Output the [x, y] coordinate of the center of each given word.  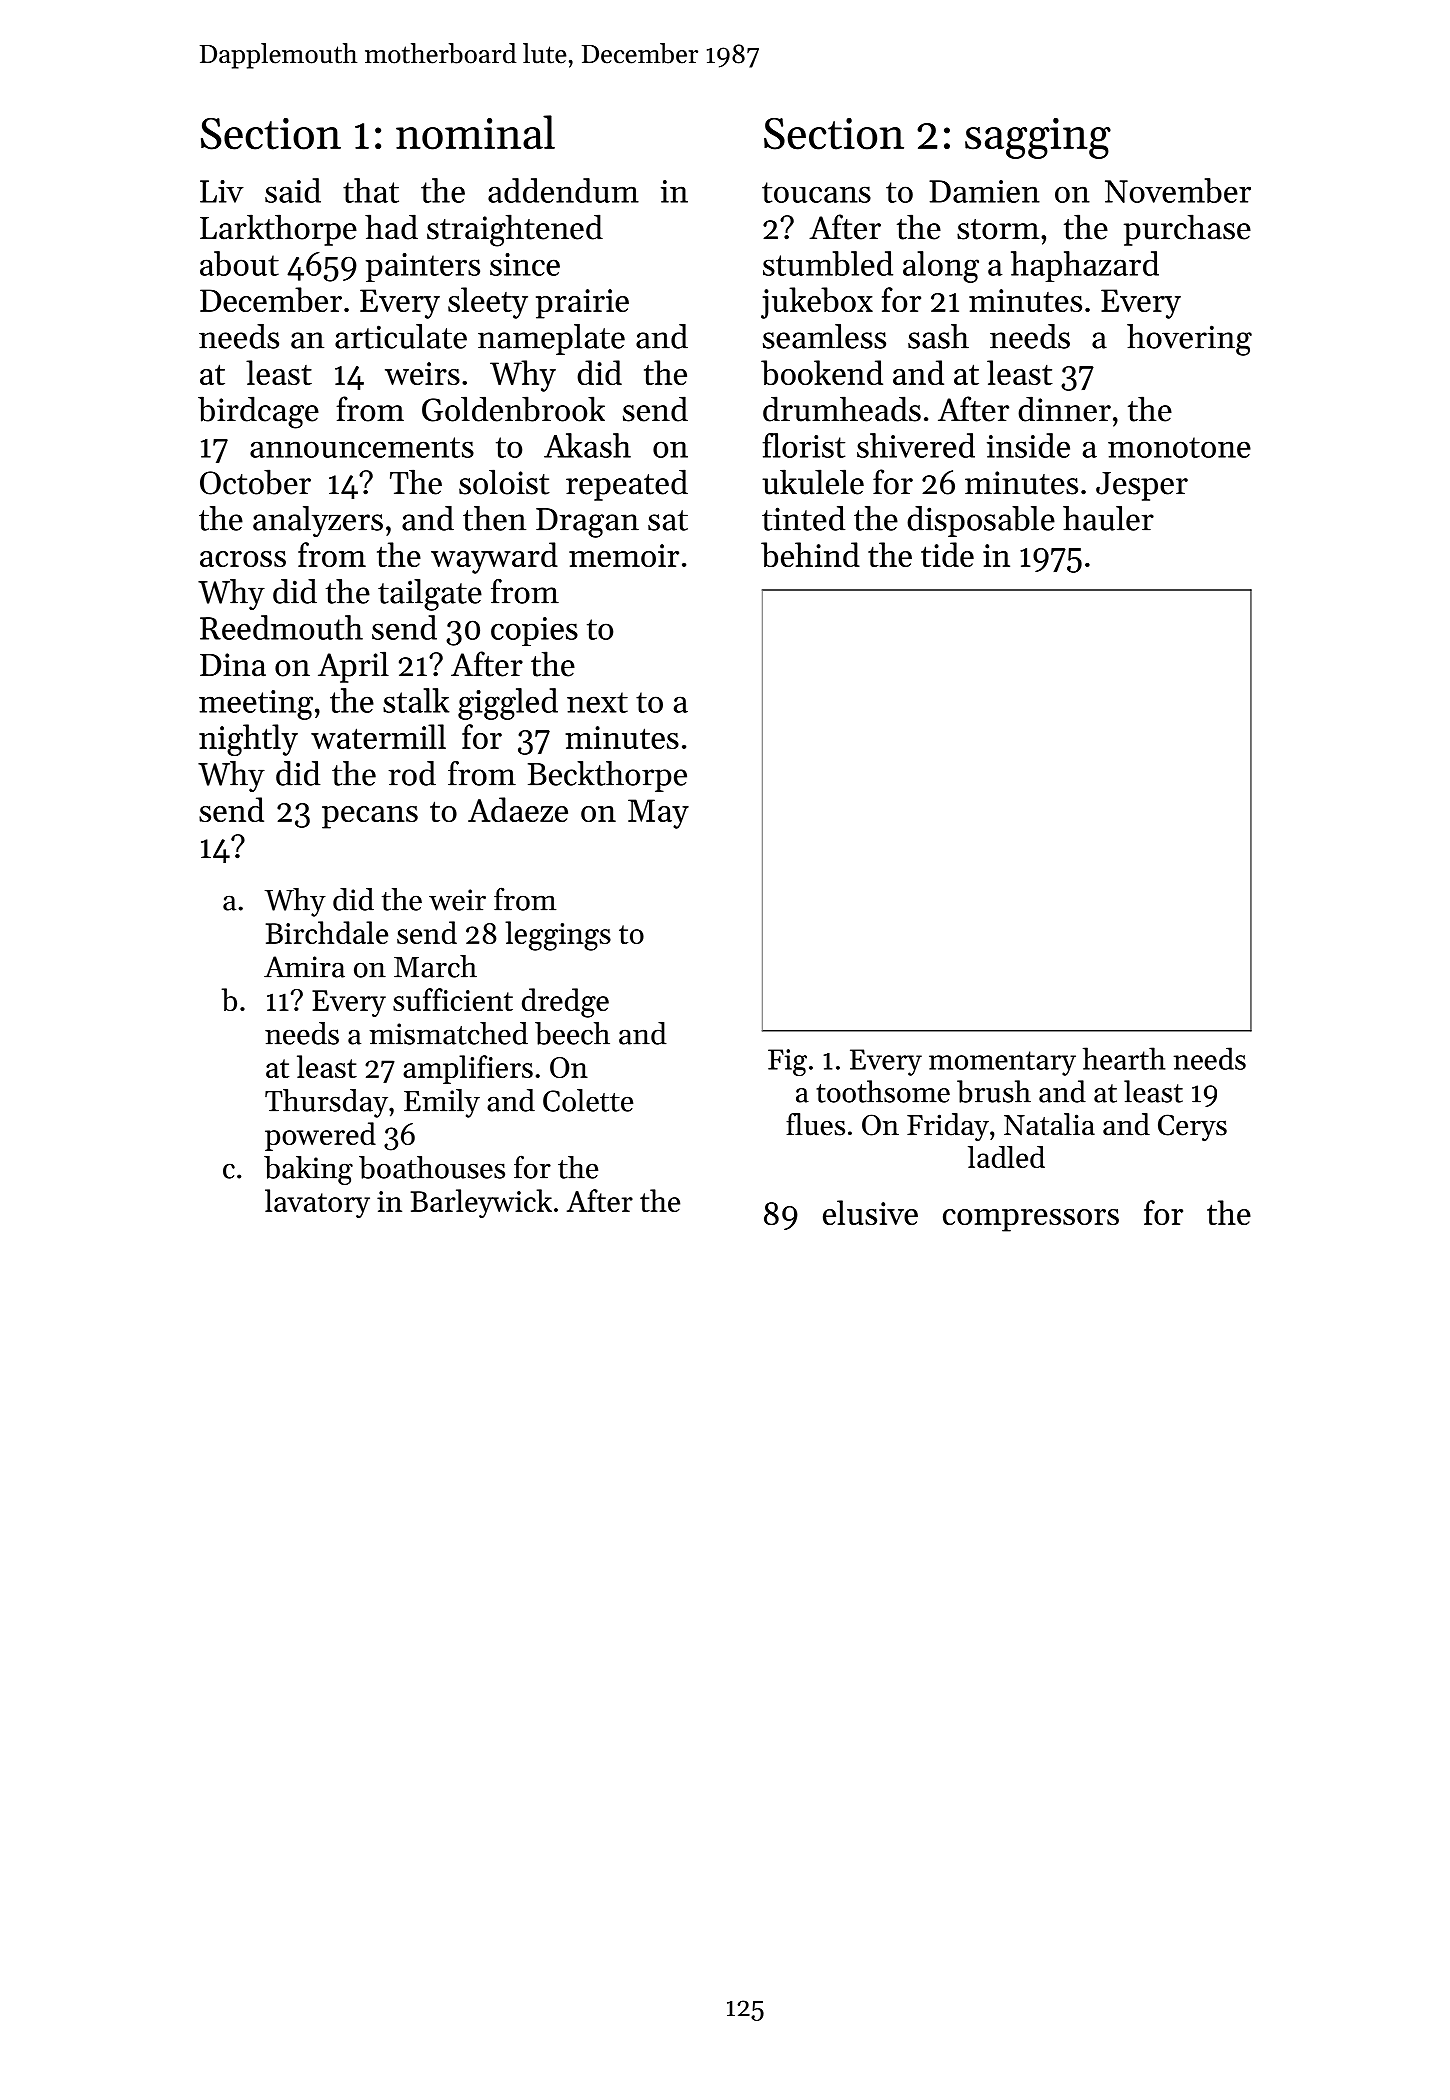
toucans [816, 192]
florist [804, 445]
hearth [1124, 1058]
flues [815, 1124]
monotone [1179, 447]
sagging [1038, 138]
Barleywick [481, 1203]
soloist [504, 482]
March [435, 966]
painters [423, 267]
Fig [787, 1062]
